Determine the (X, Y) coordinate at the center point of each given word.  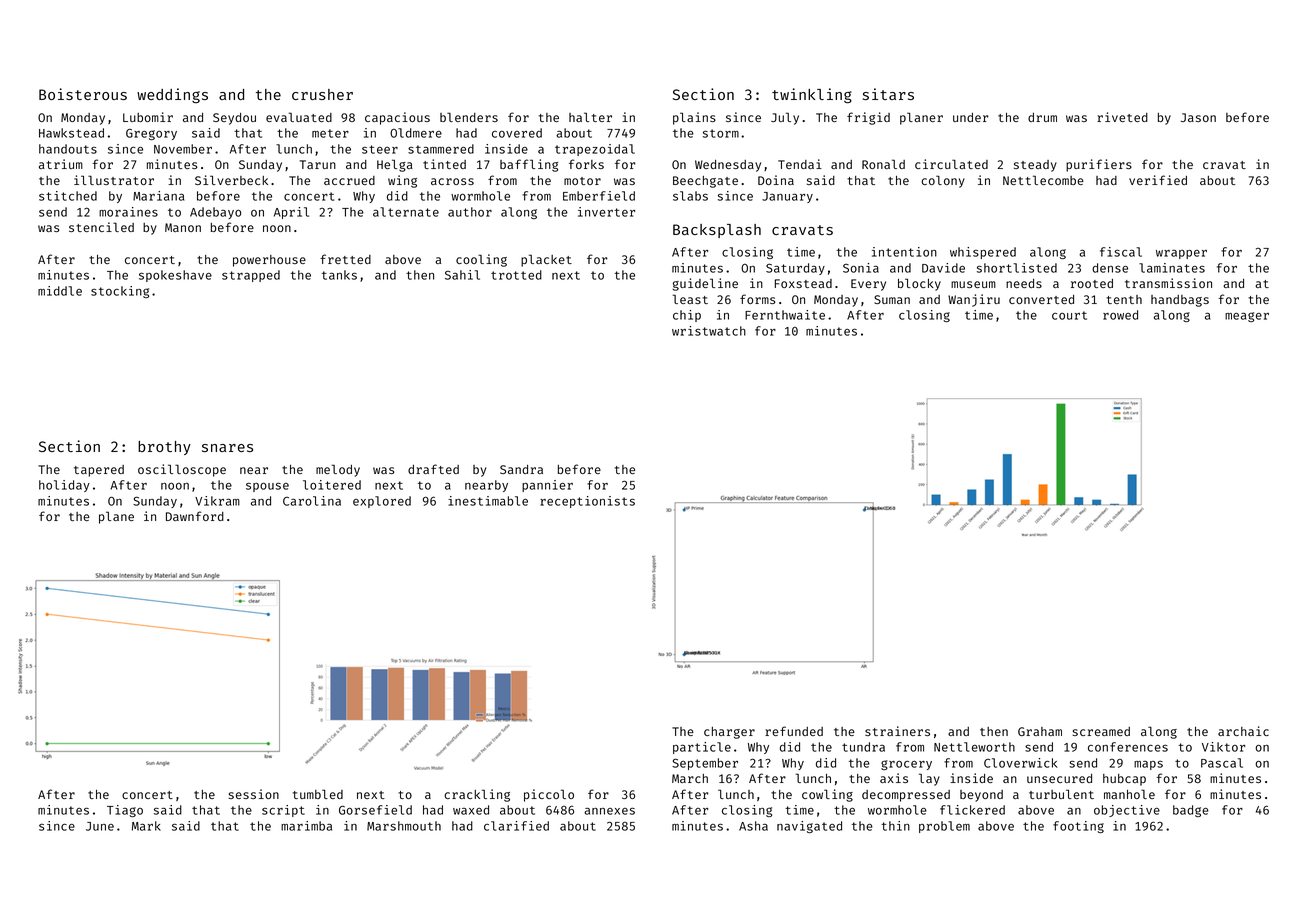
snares (227, 448)
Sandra (521, 469)
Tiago (125, 811)
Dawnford (195, 516)
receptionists (587, 502)
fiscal (1121, 252)
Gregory (151, 134)
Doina (776, 180)
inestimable (488, 501)
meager (1247, 317)
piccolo (549, 795)
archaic (1243, 731)
